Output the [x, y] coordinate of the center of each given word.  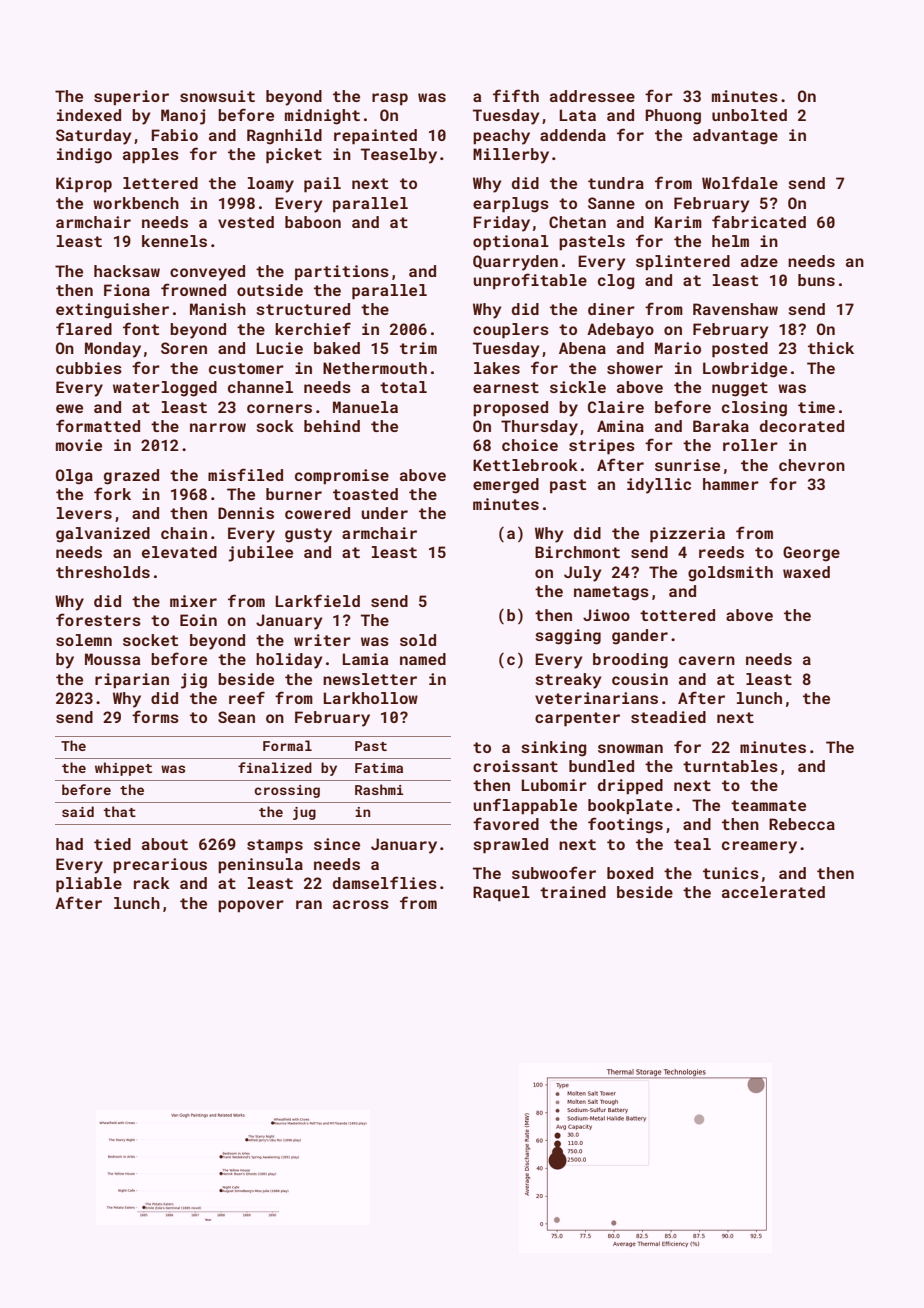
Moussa [112, 659]
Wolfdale [740, 182]
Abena [582, 348]
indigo [84, 156]
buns [816, 280]
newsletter [370, 679]
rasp [390, 99]
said [78, 811]
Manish [218, 309]
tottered [677, 615]
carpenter [577, 719]
